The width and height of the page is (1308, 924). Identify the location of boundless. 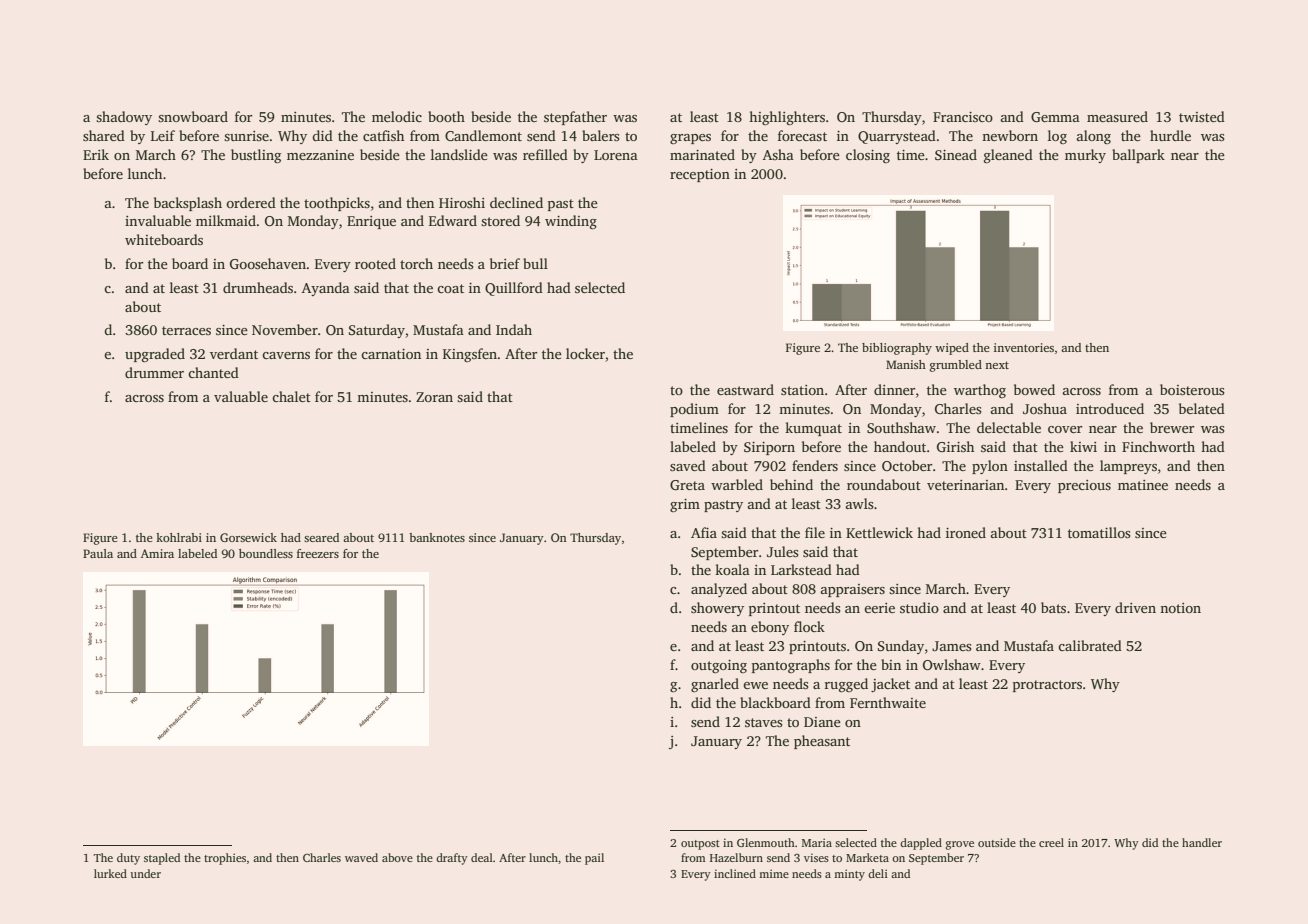
(266, 553).
